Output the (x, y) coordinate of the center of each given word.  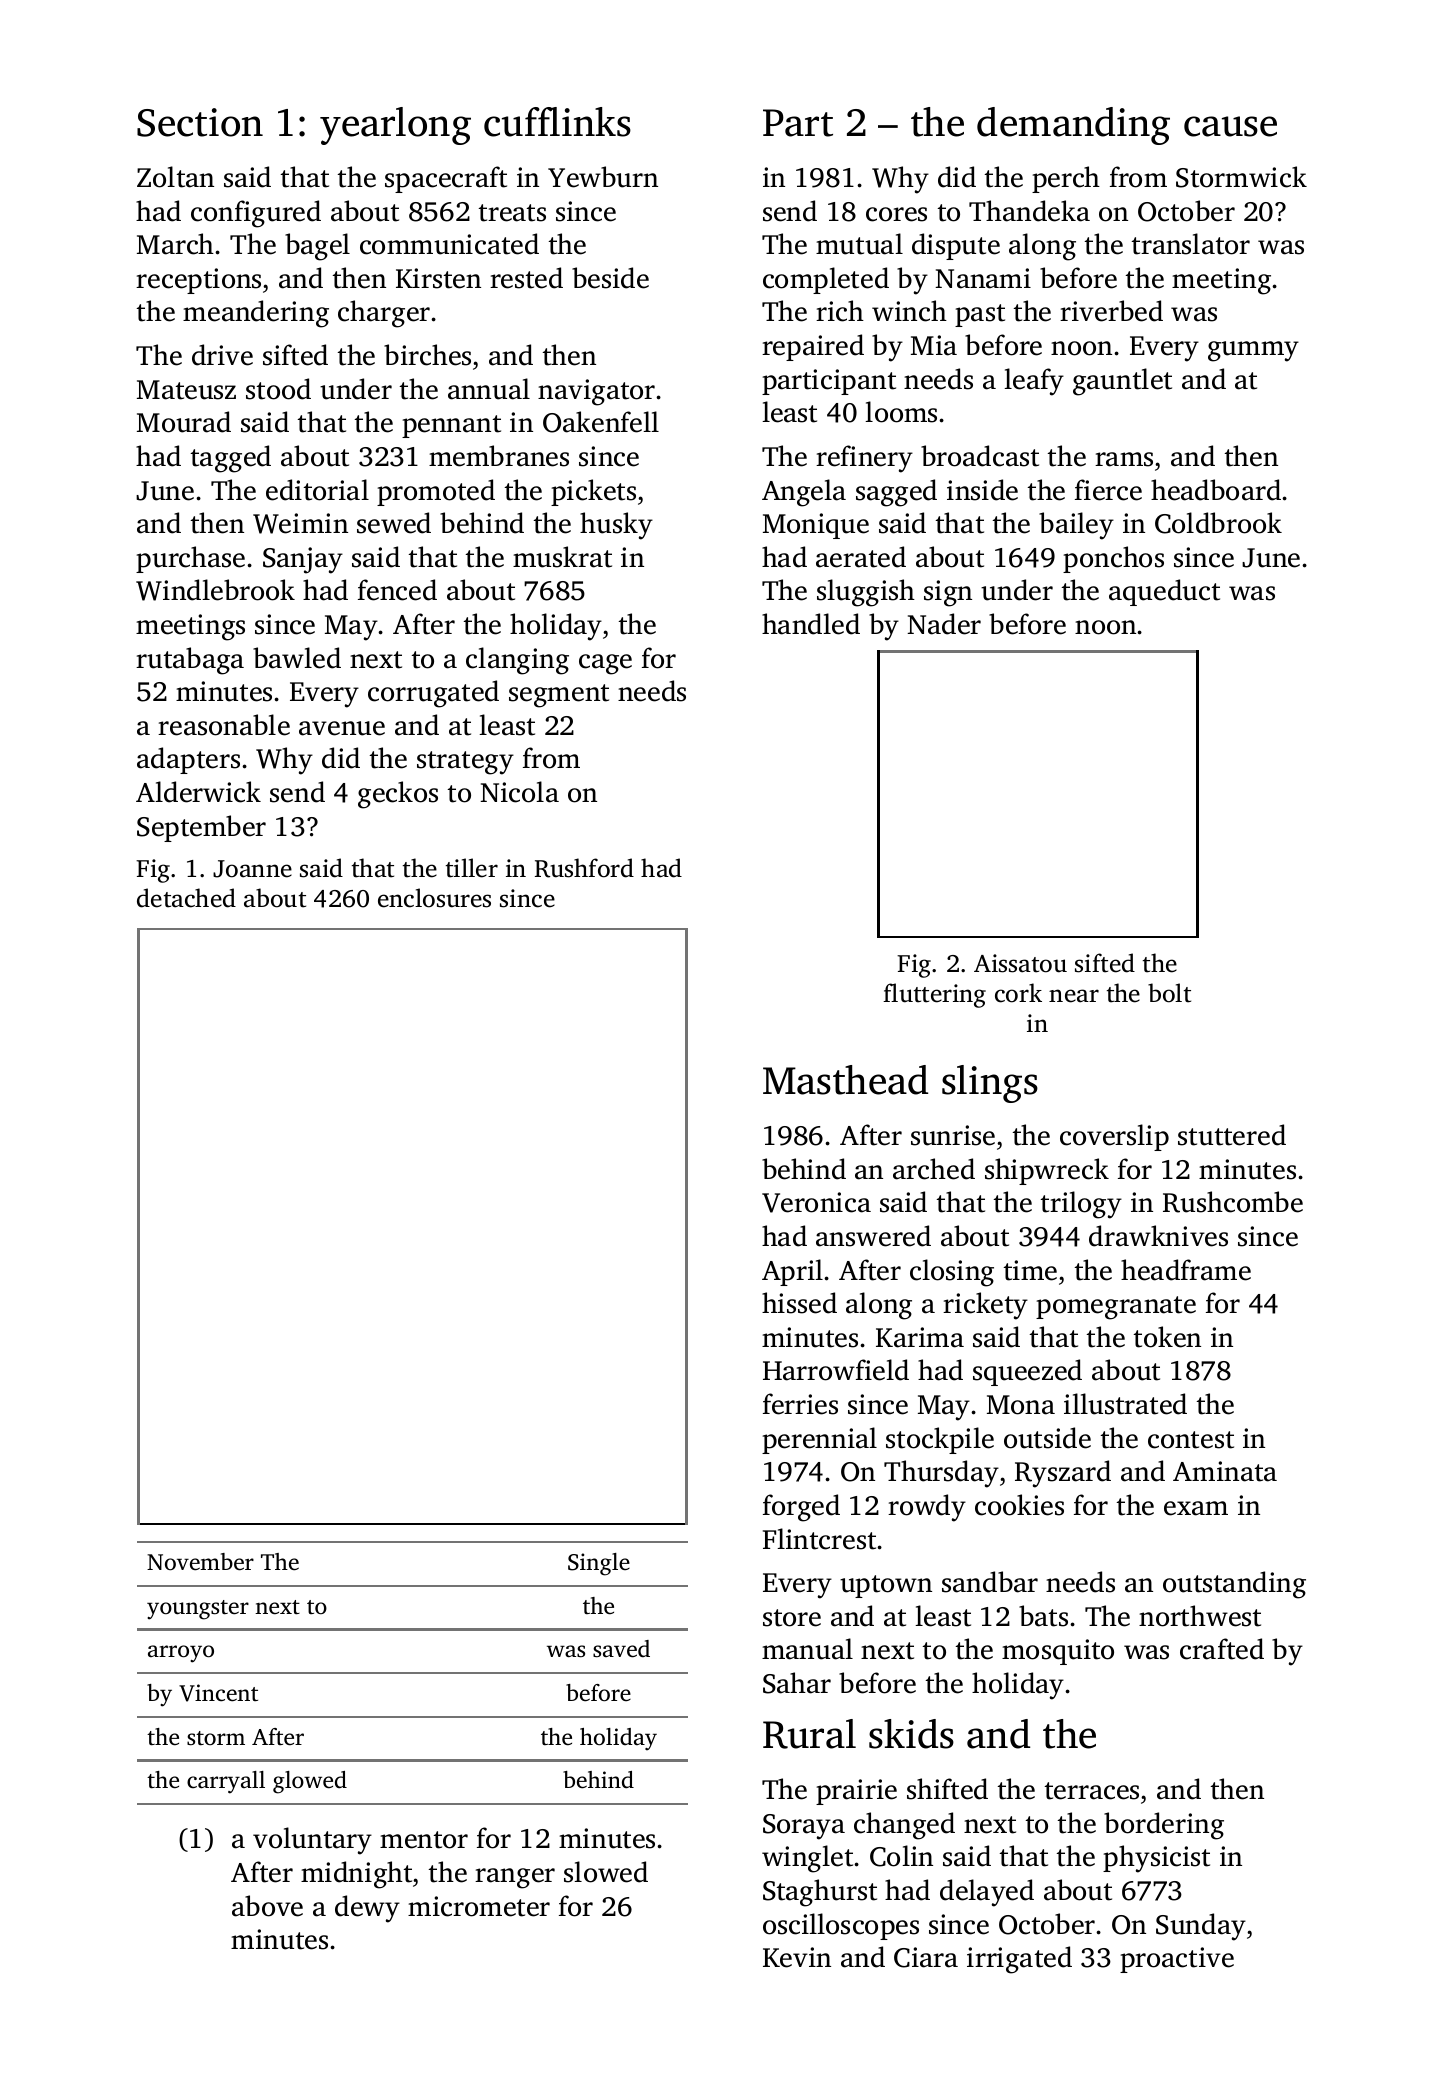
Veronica (816, 1202)
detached (186, 898)
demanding (1073, 126)
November (200, 1562)
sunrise (953, 1135)
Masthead (845, 1080)
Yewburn (603, 177)
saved (621, 1649)
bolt (1169, 993)
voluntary (312, 1841)
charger (384, 314)
